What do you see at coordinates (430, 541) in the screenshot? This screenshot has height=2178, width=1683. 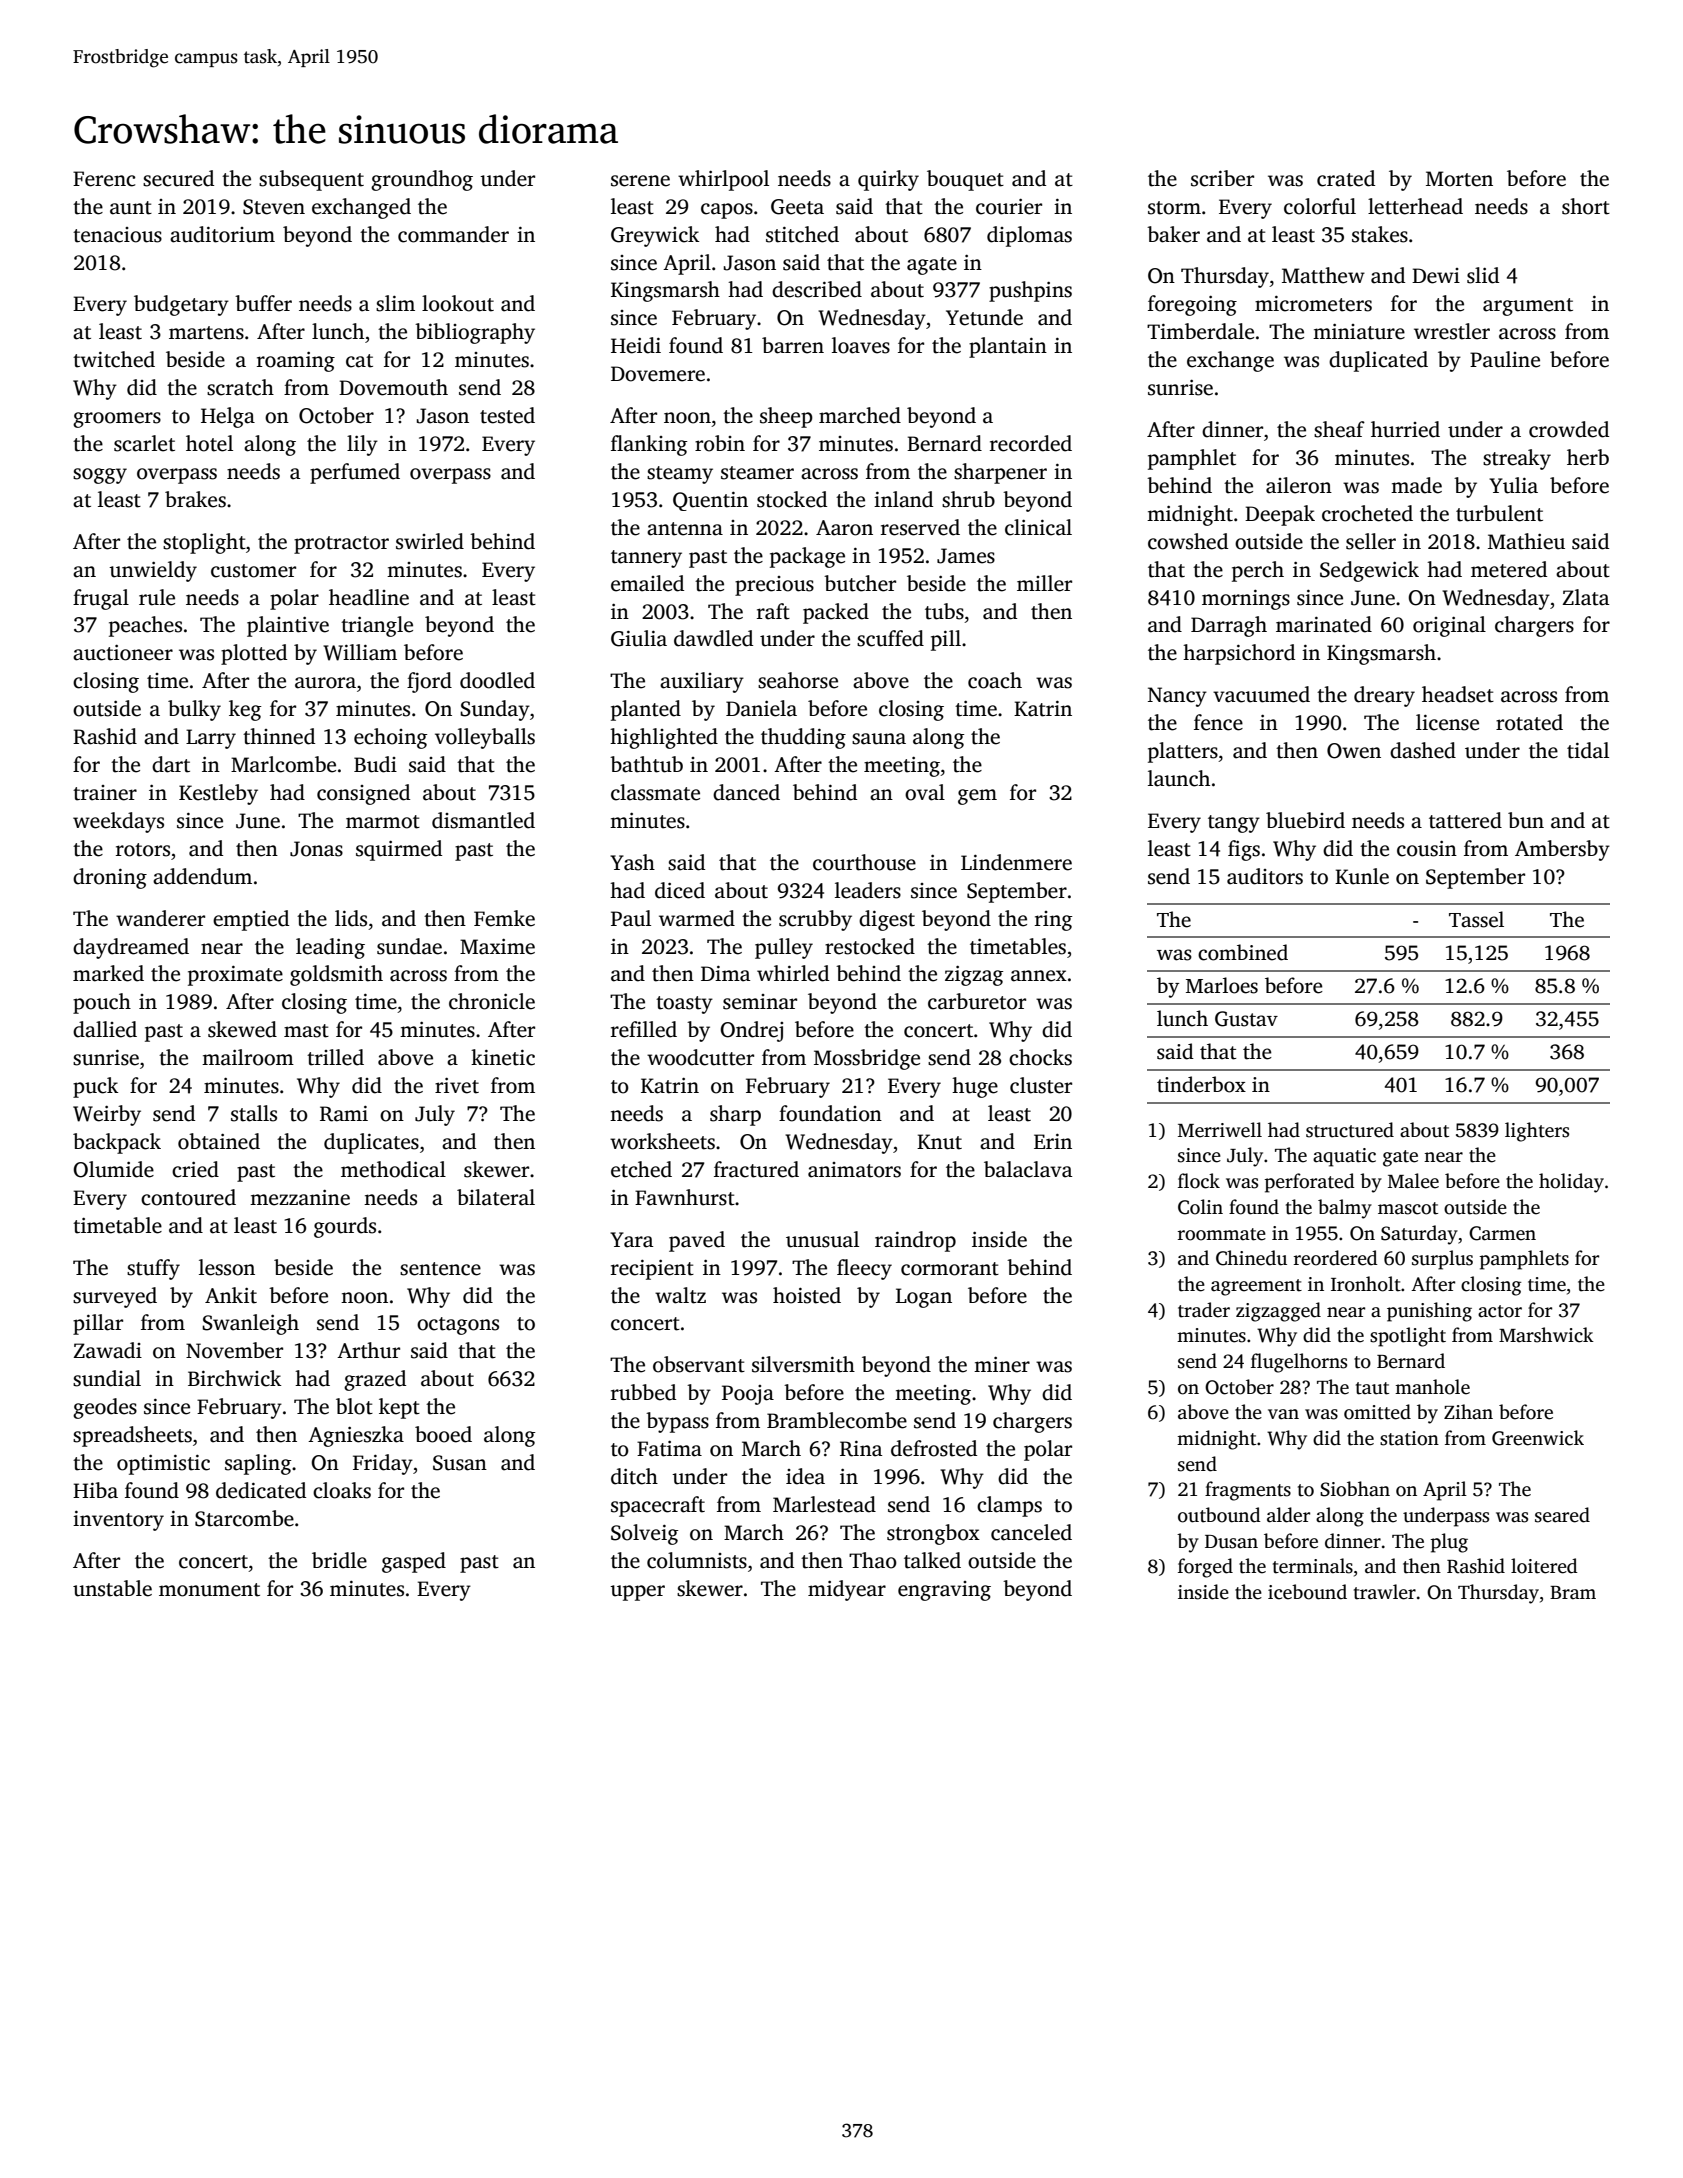 I see `swirled` at bounding box center [430, 541].
